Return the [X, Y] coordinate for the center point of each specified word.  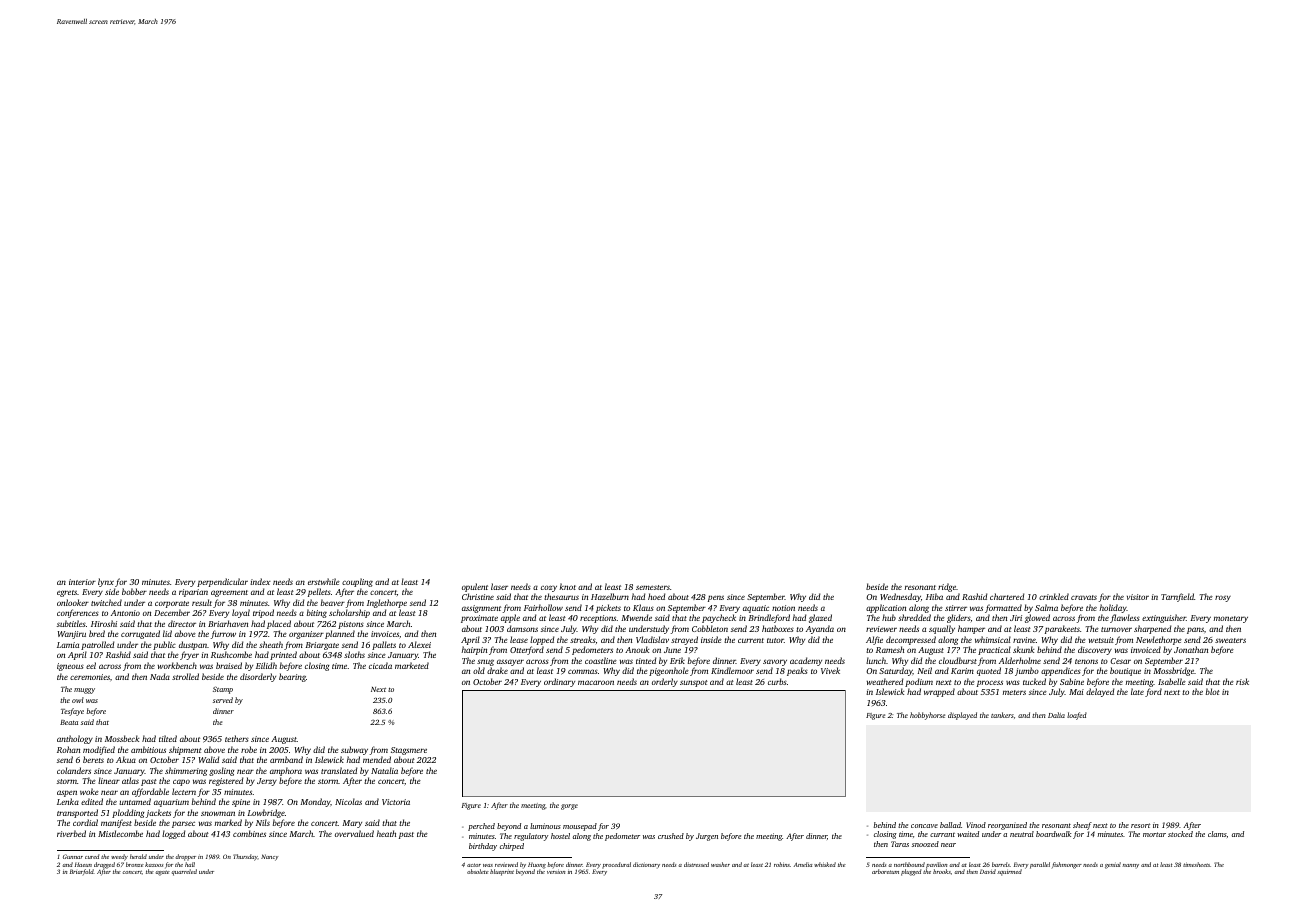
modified [99, 750]
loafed [1077, 716]
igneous [70, 667]
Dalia [1056, 715]
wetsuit [1101, 640]
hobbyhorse [927, 716]
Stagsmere [409, 751]
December [172, 612]
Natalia [384, 770]
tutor [775, 640]
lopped [542, 640]
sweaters [1230, 640]
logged [173, 834]
